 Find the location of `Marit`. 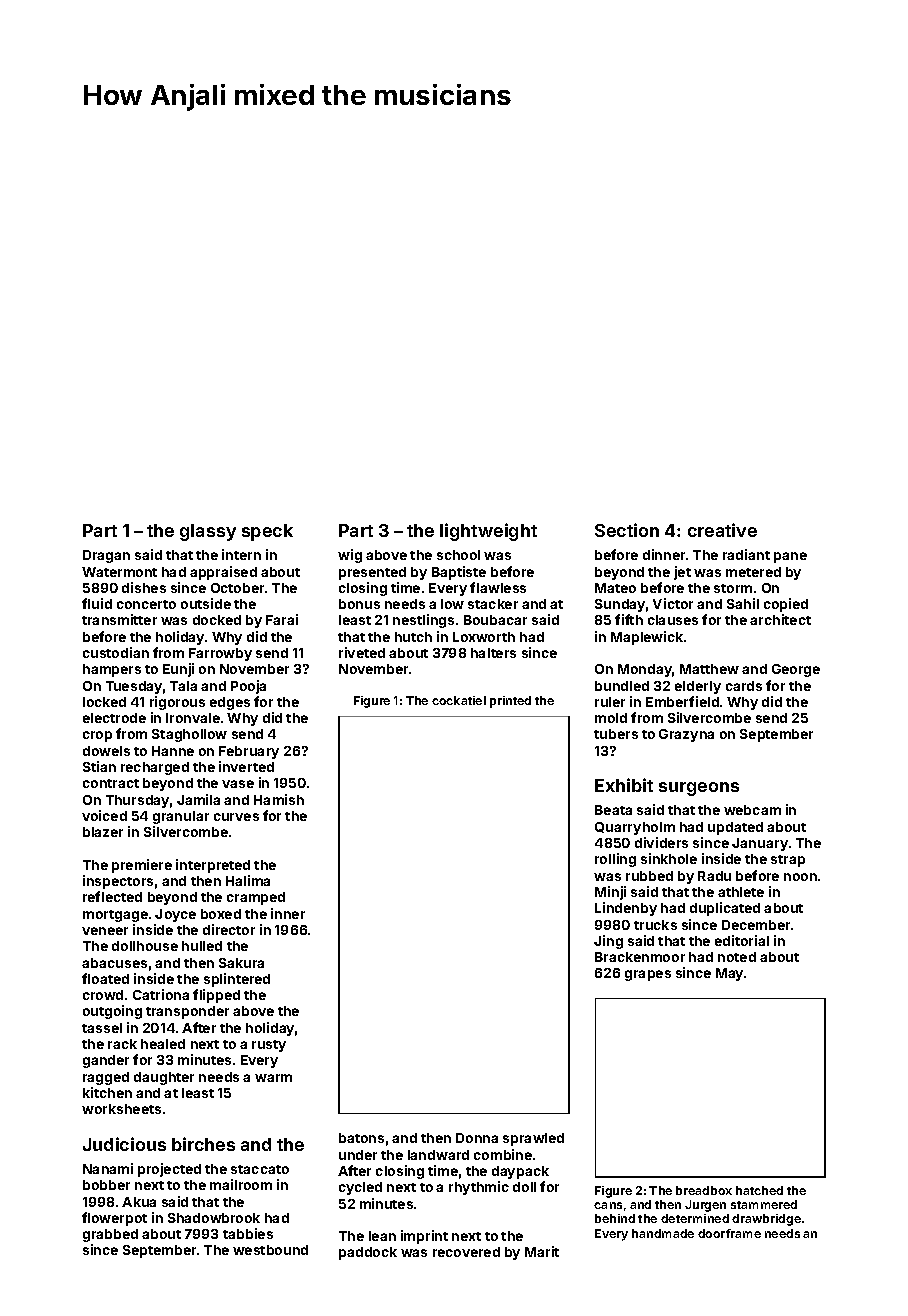

Marit is located at coordinates (542, 1251).
